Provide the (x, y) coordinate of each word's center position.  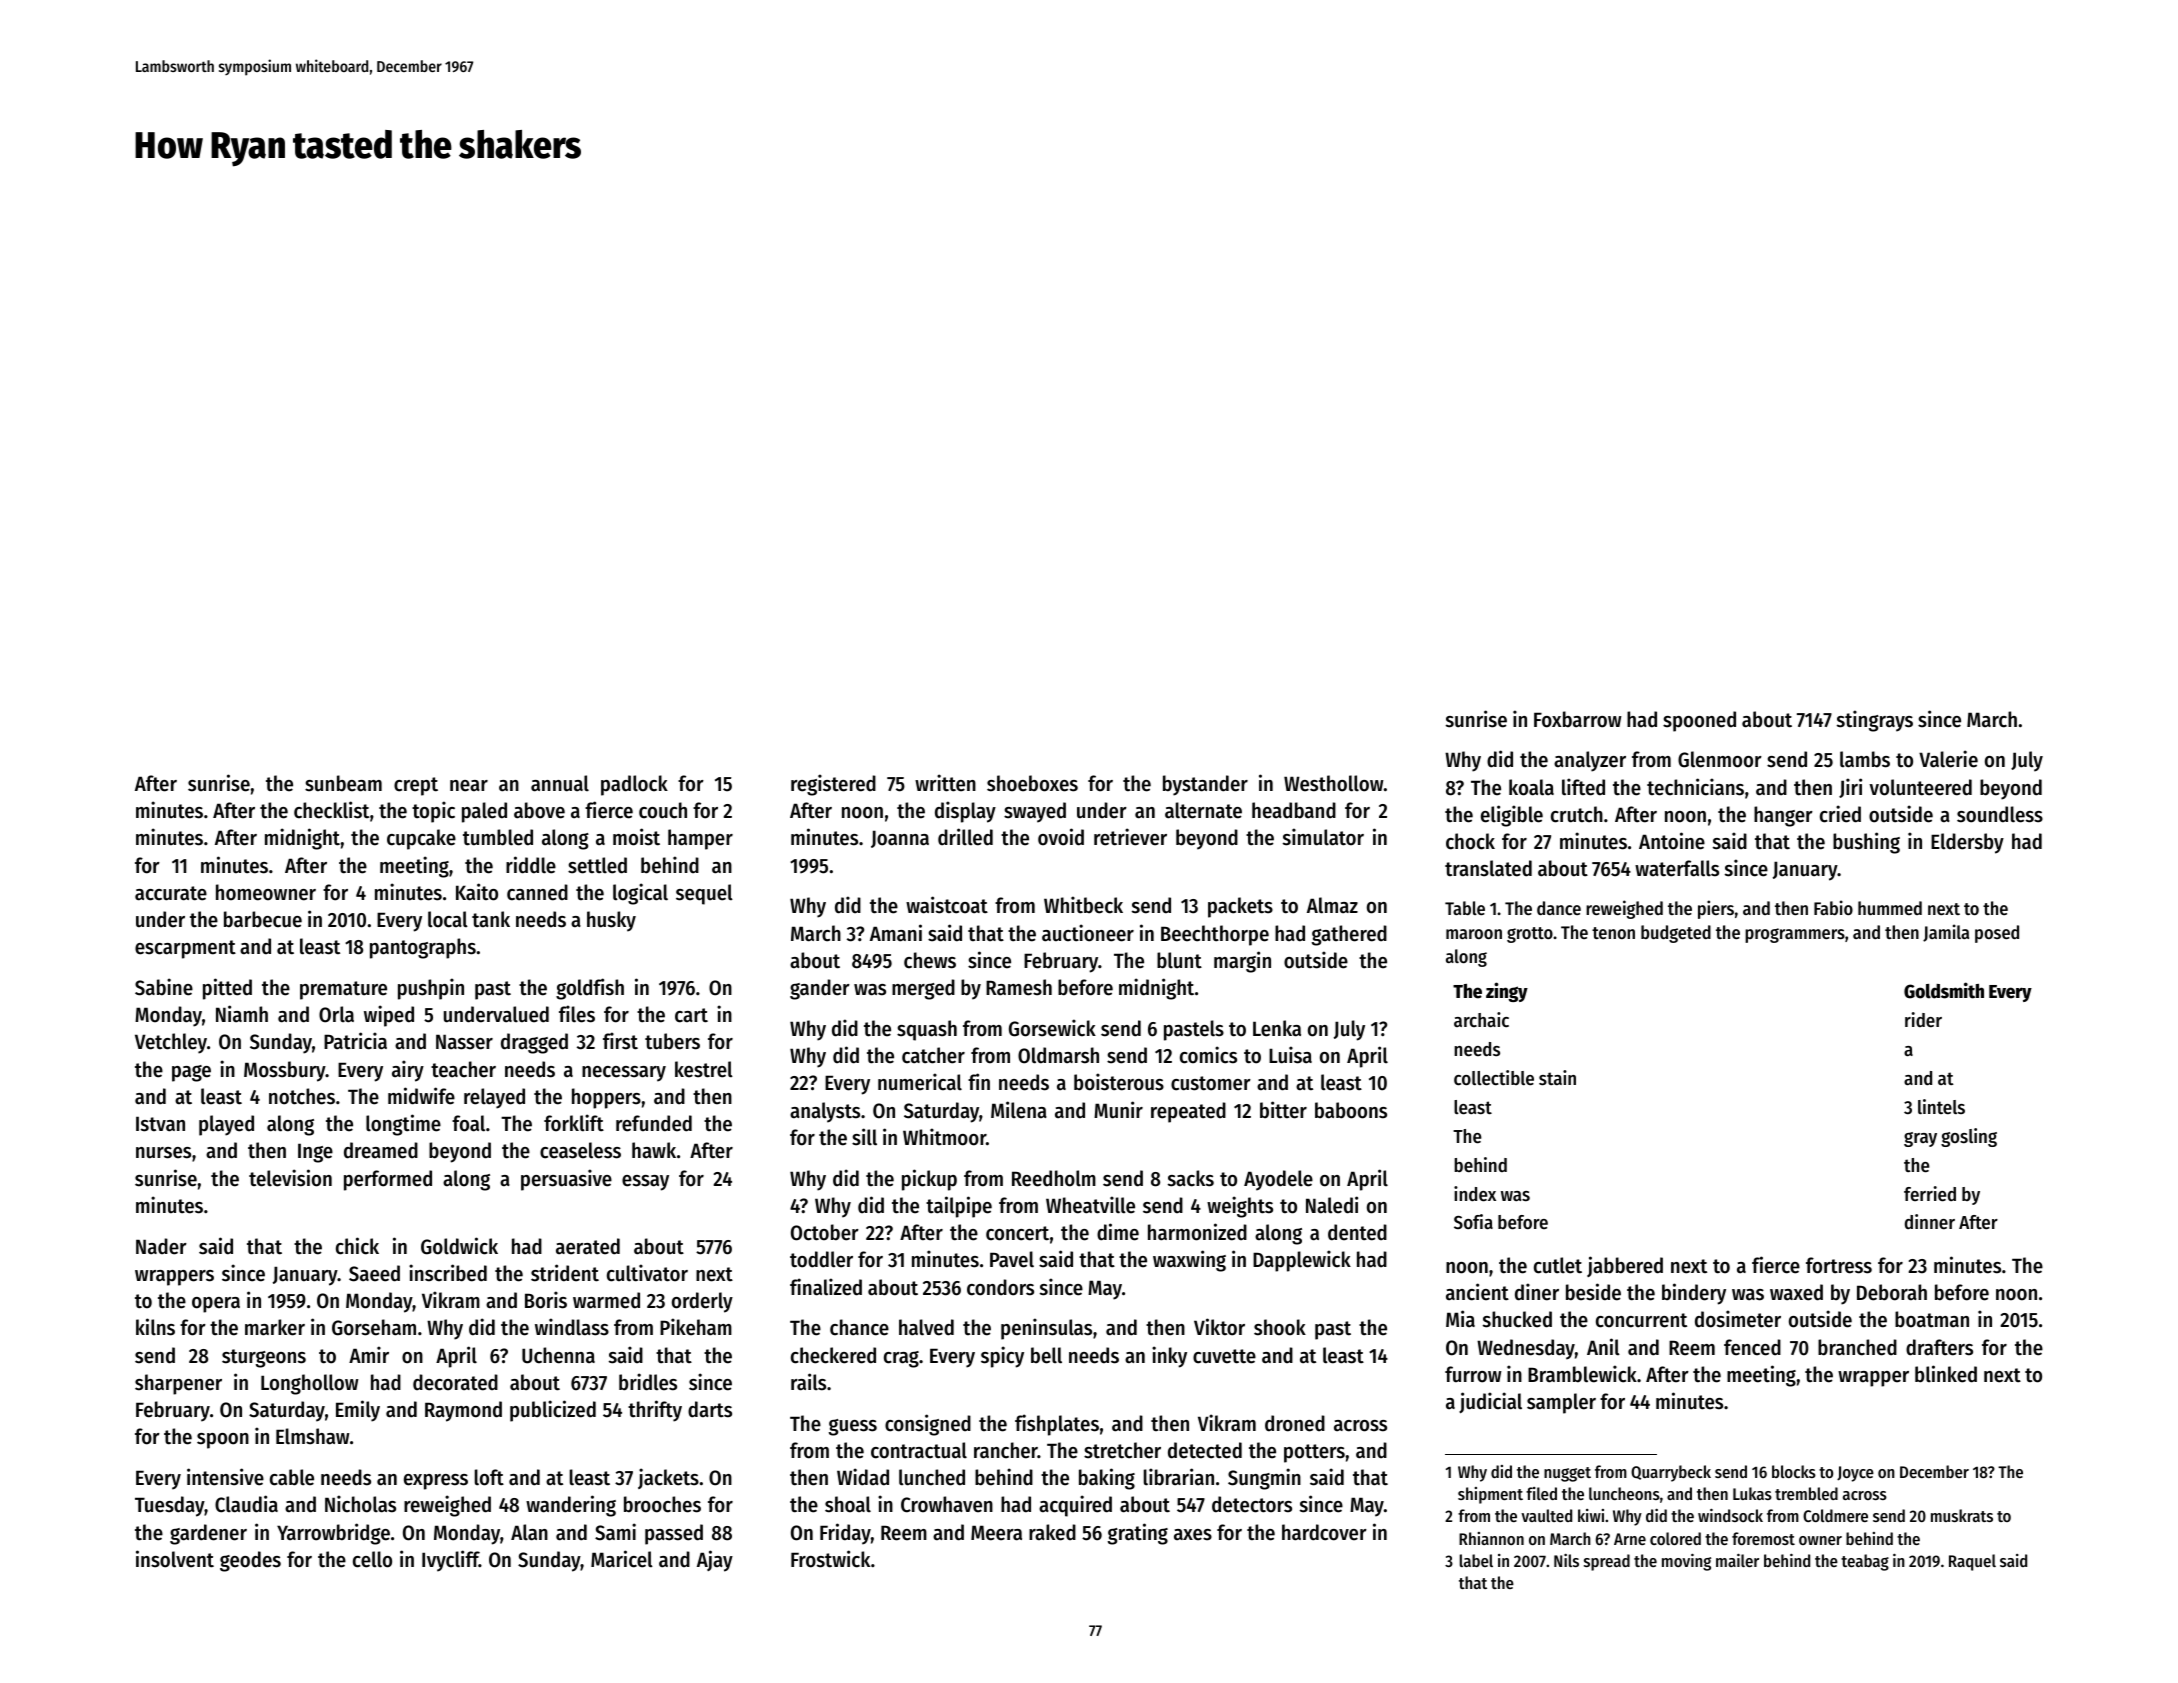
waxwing (1189, 1261)
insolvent (175, 1559)
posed (1997, 934)
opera (216, 1305)
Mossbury (285, 1071)
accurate (171, 893)
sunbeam (343, 783)
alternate (1203, 810)
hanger (1783, 816)
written (945, 783)
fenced (1752, 1347)
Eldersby (1967, 843)
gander (820, 989)
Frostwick (830, 1559)
